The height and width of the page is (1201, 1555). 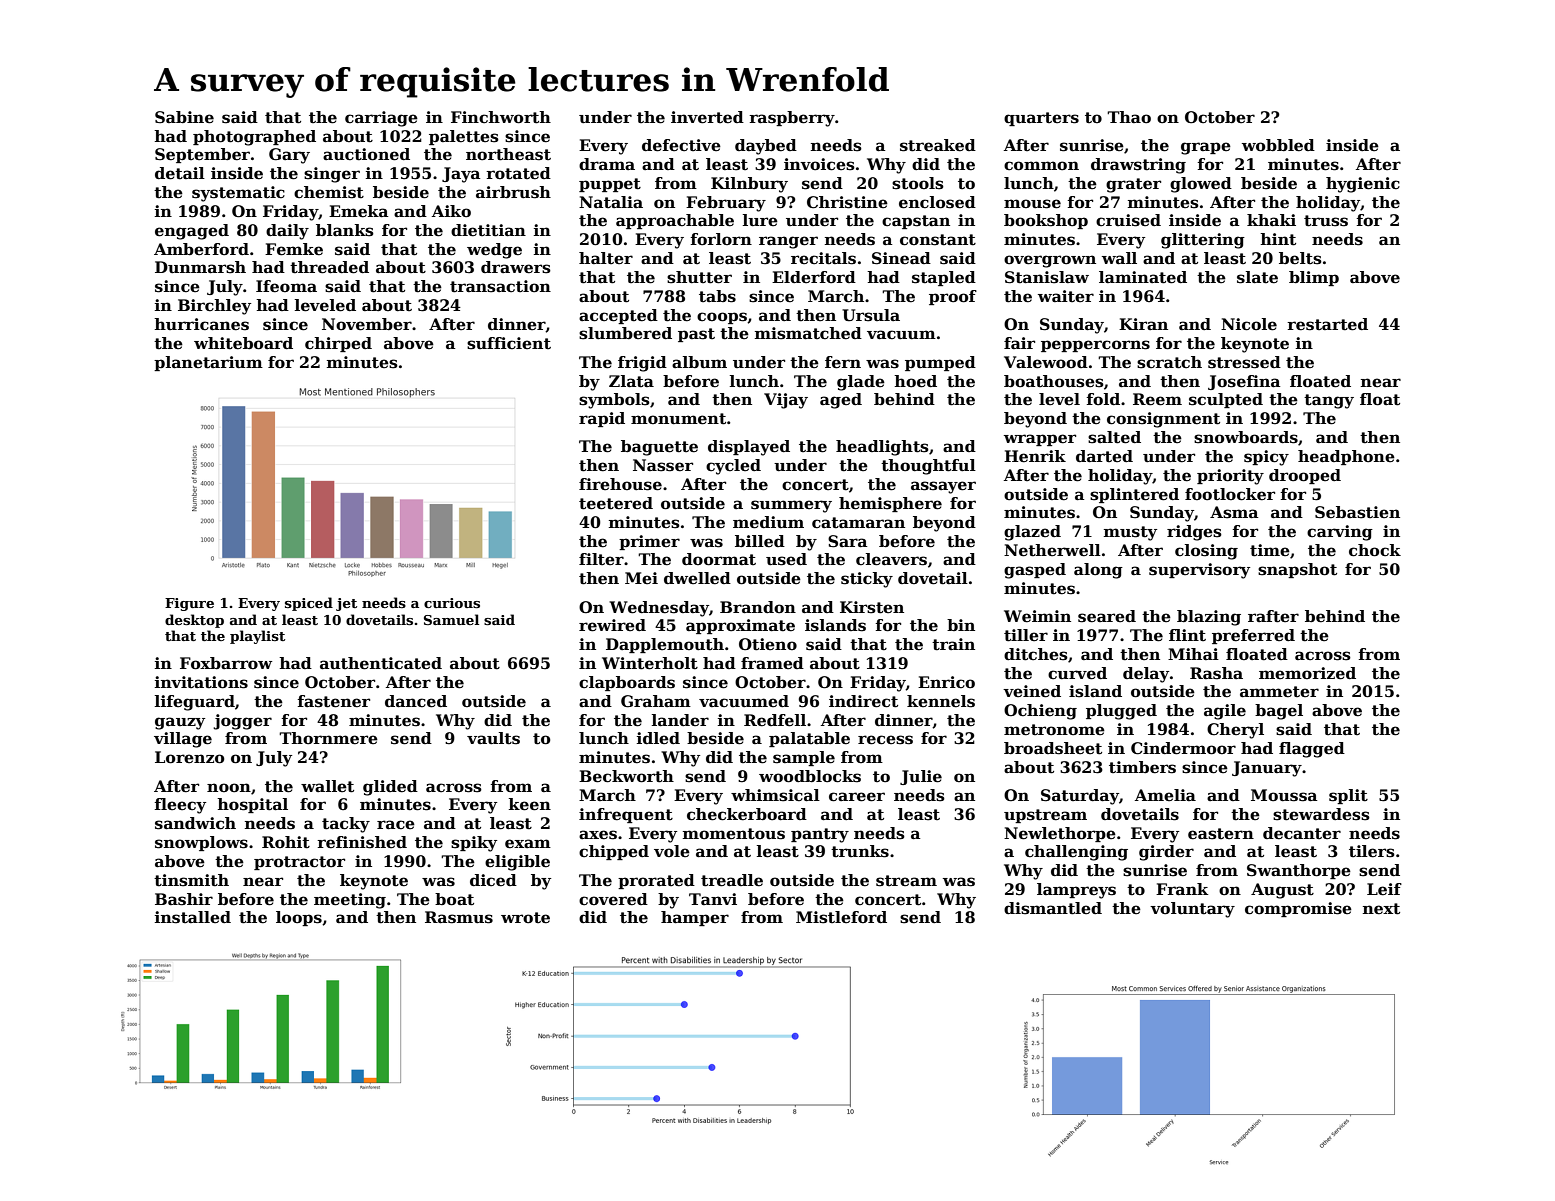 I want to click on Rasha, so click(x=1216, y=673).
